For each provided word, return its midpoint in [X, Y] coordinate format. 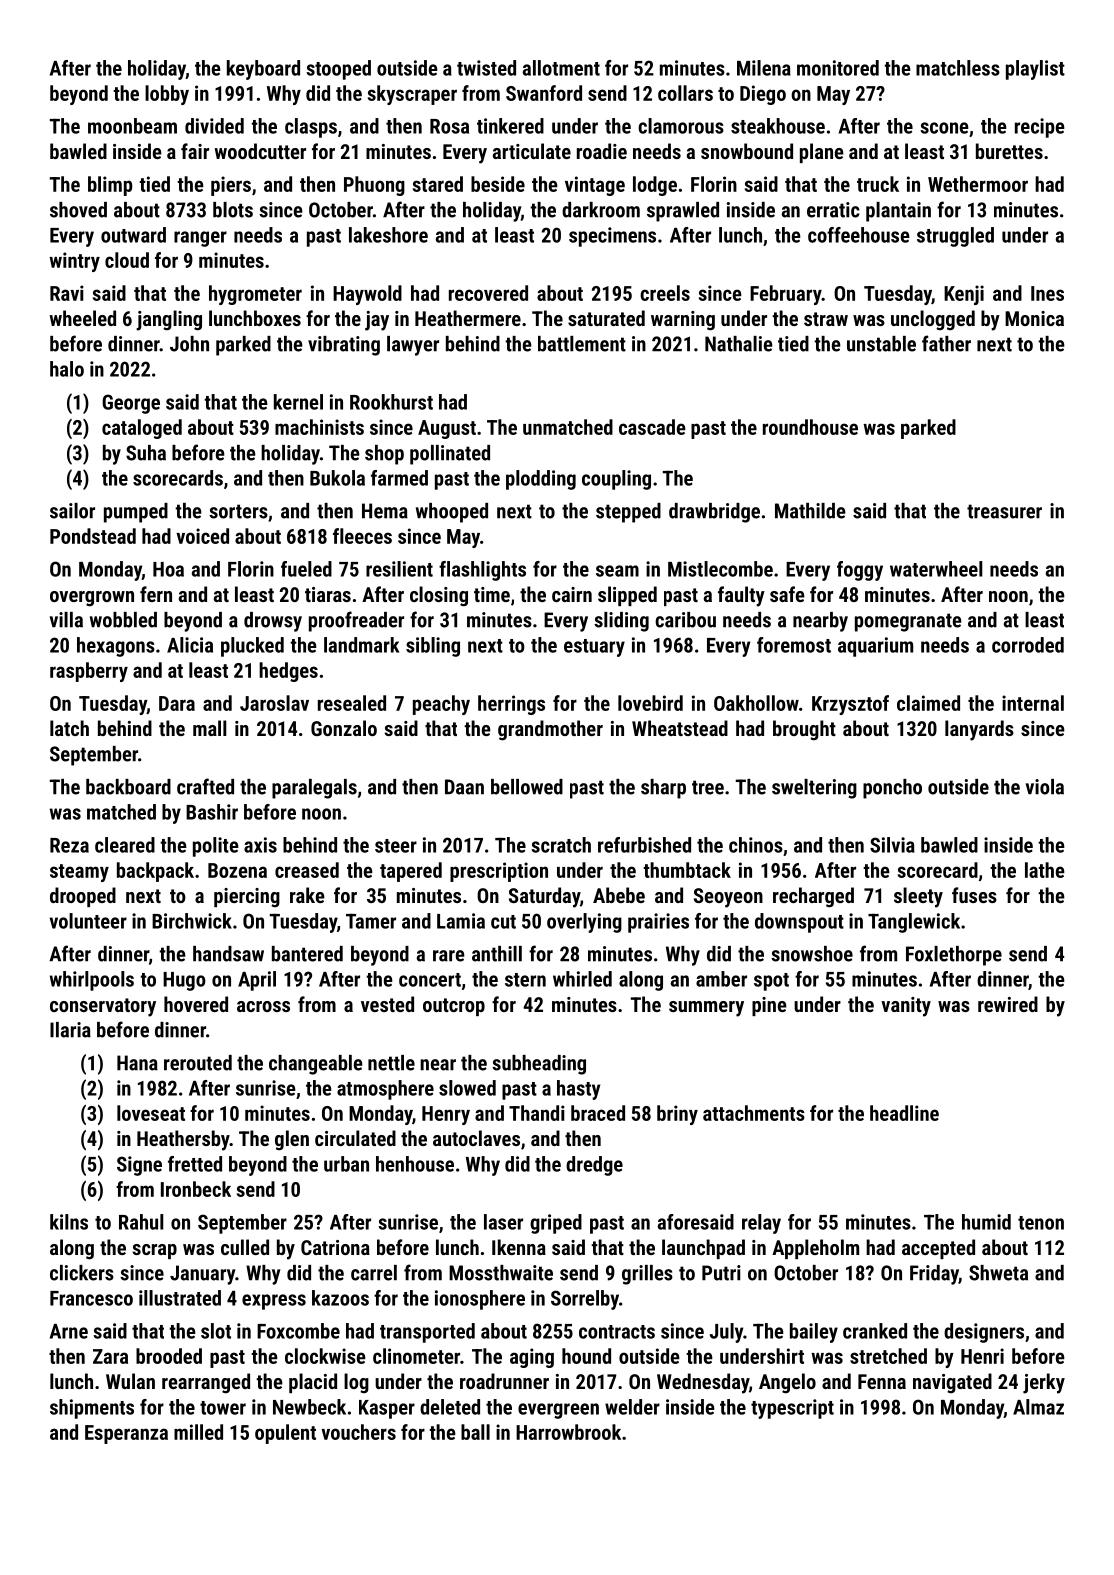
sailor [72, 511]
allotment [561, 68]
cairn [572, 594]
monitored [838, 68]
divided [214, 126]
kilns [69, 1222]
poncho [892, 789]
